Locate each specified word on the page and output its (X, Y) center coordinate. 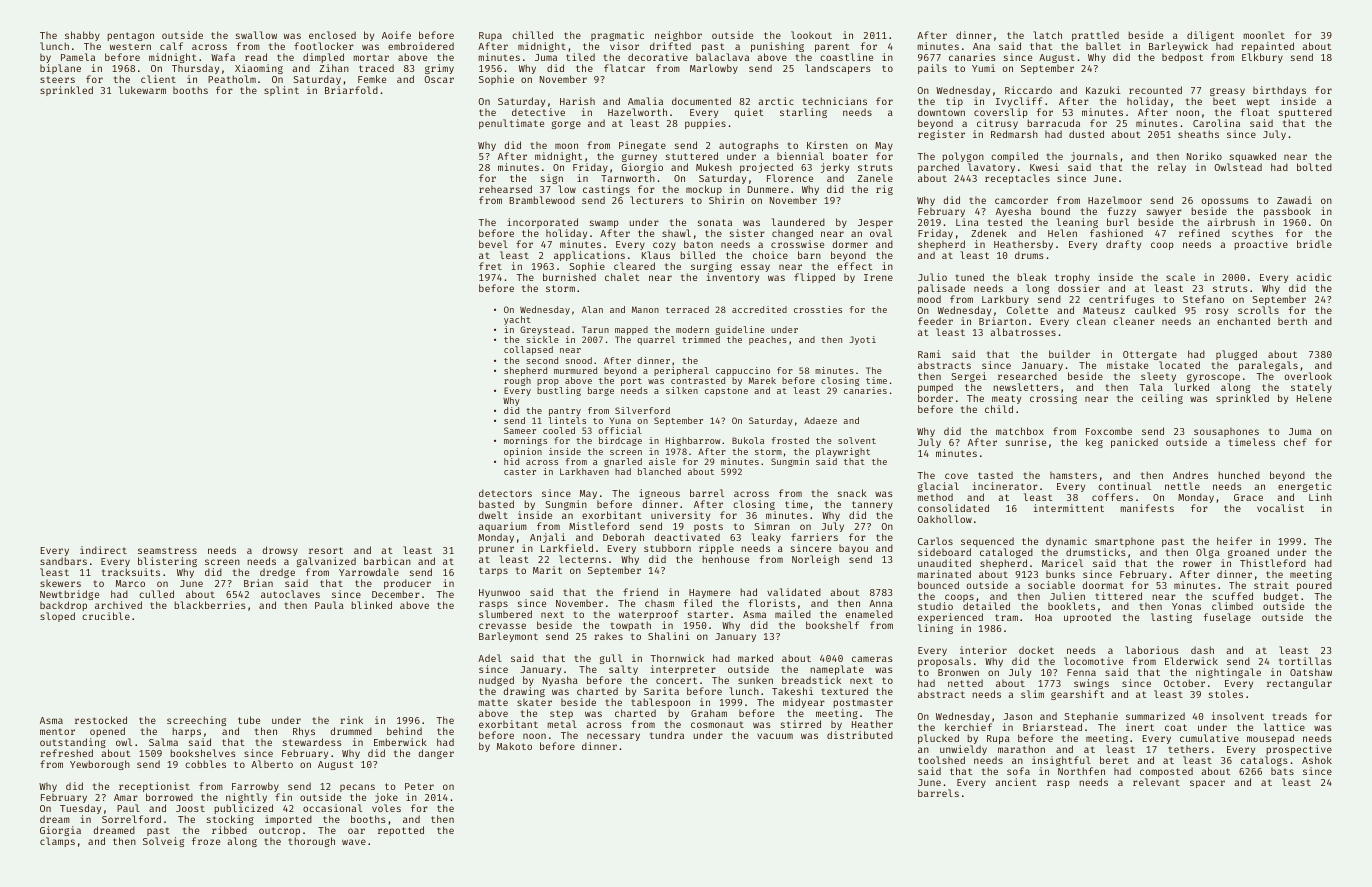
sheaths (1198, 134)
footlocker (324, 46)
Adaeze (820, 420)
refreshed (66, 753)
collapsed (528, 350)
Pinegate (642, 146)
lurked (1191, 387)
